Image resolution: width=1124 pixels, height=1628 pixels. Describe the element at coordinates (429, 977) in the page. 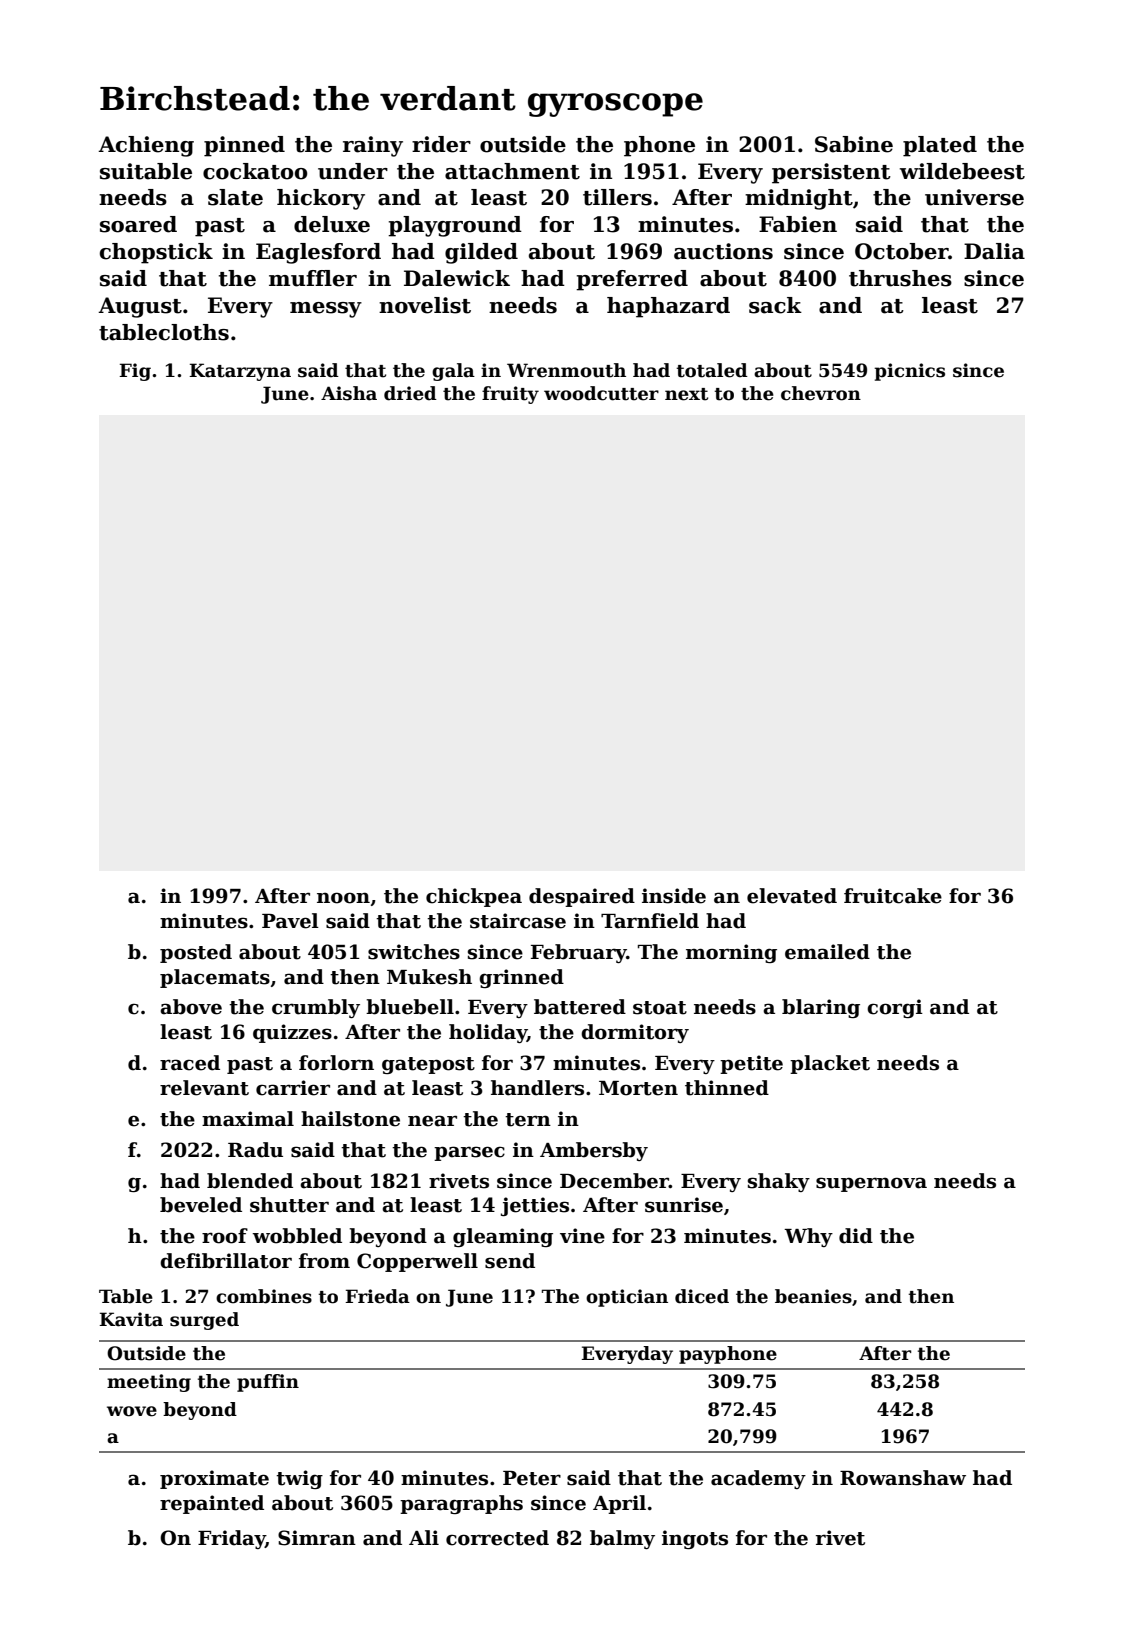

I see `Mukesh` at that location.
